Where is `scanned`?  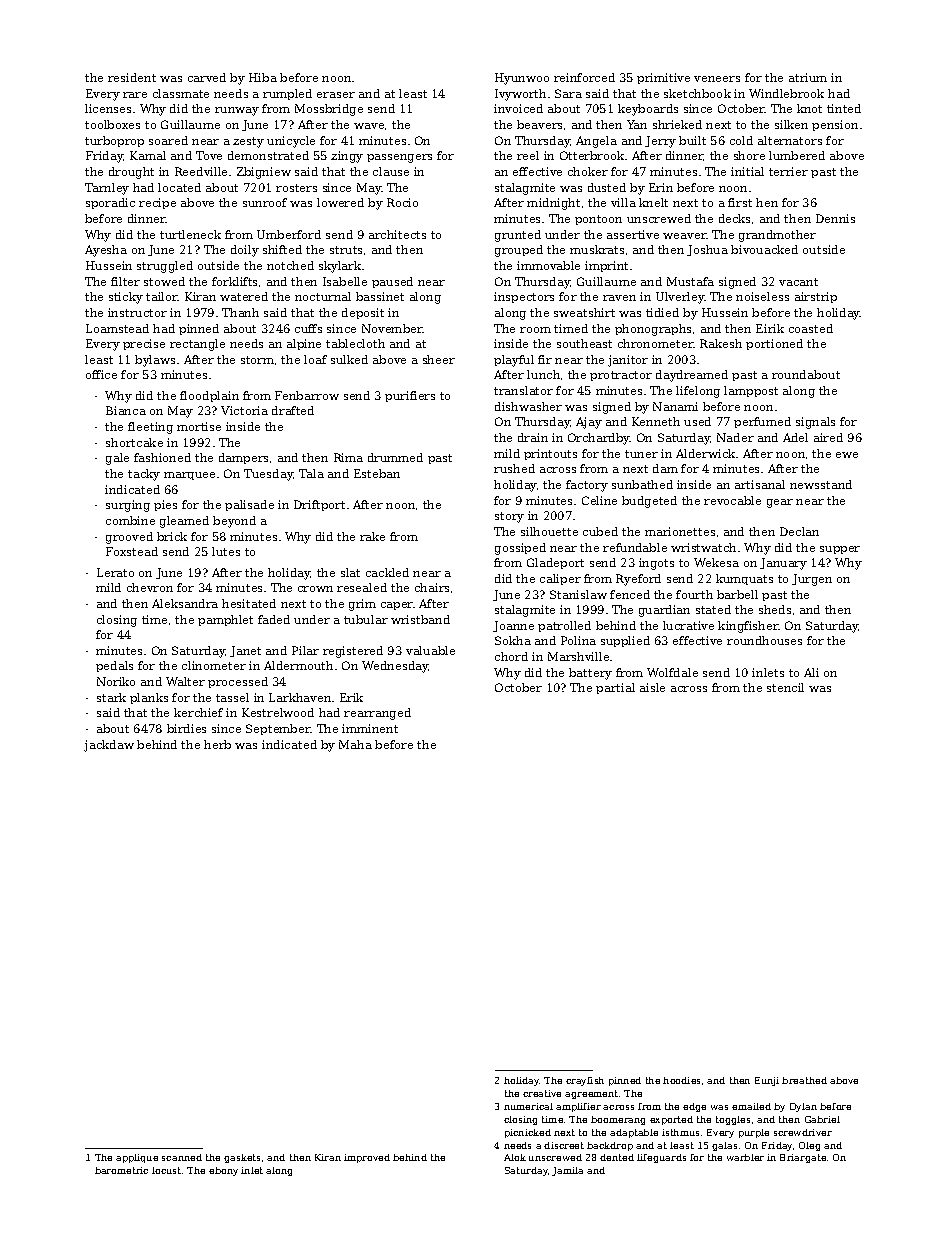 scanned is located at coordinates (182, 1157).
